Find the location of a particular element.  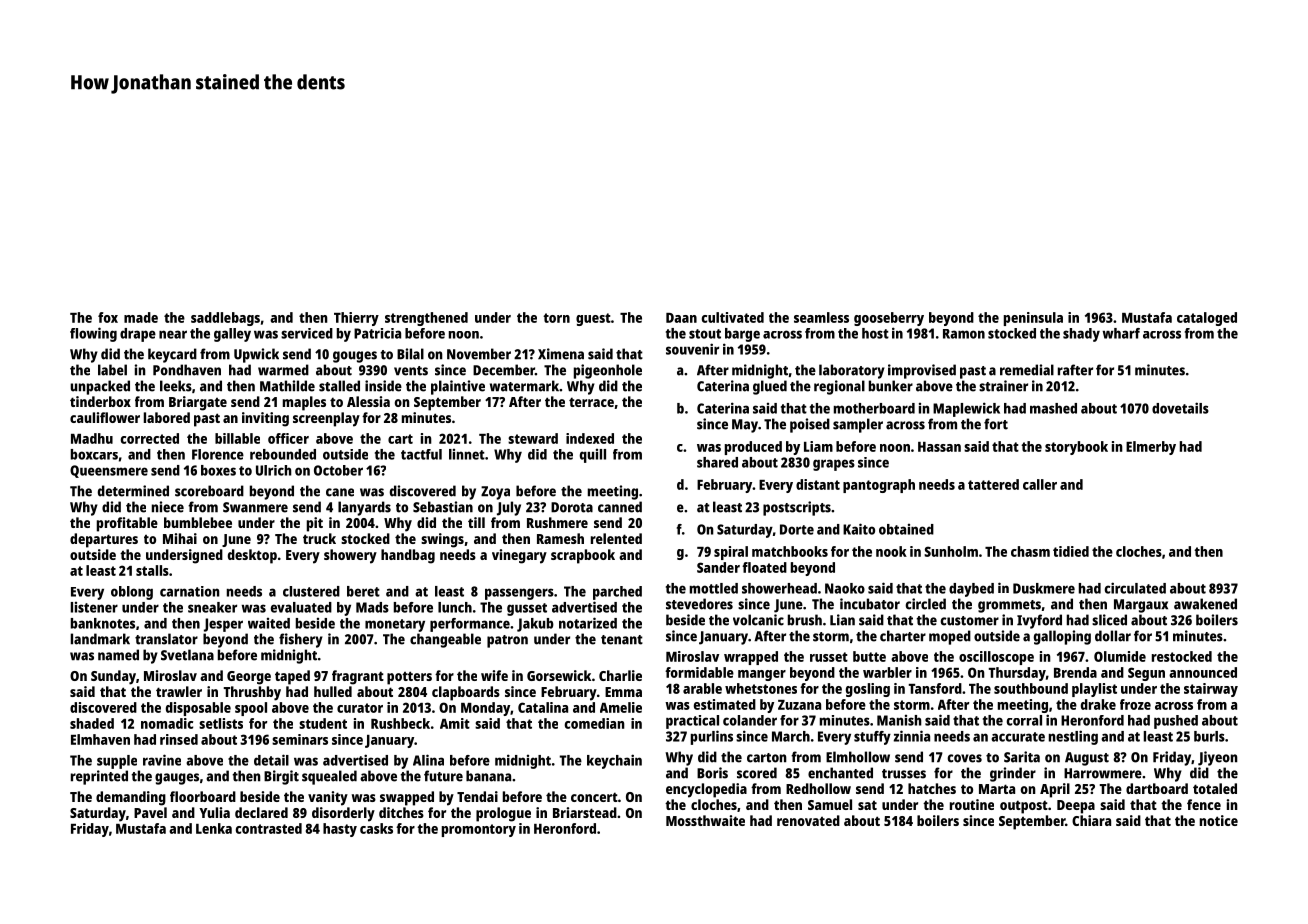

October is located at coordinates (338, 470).
